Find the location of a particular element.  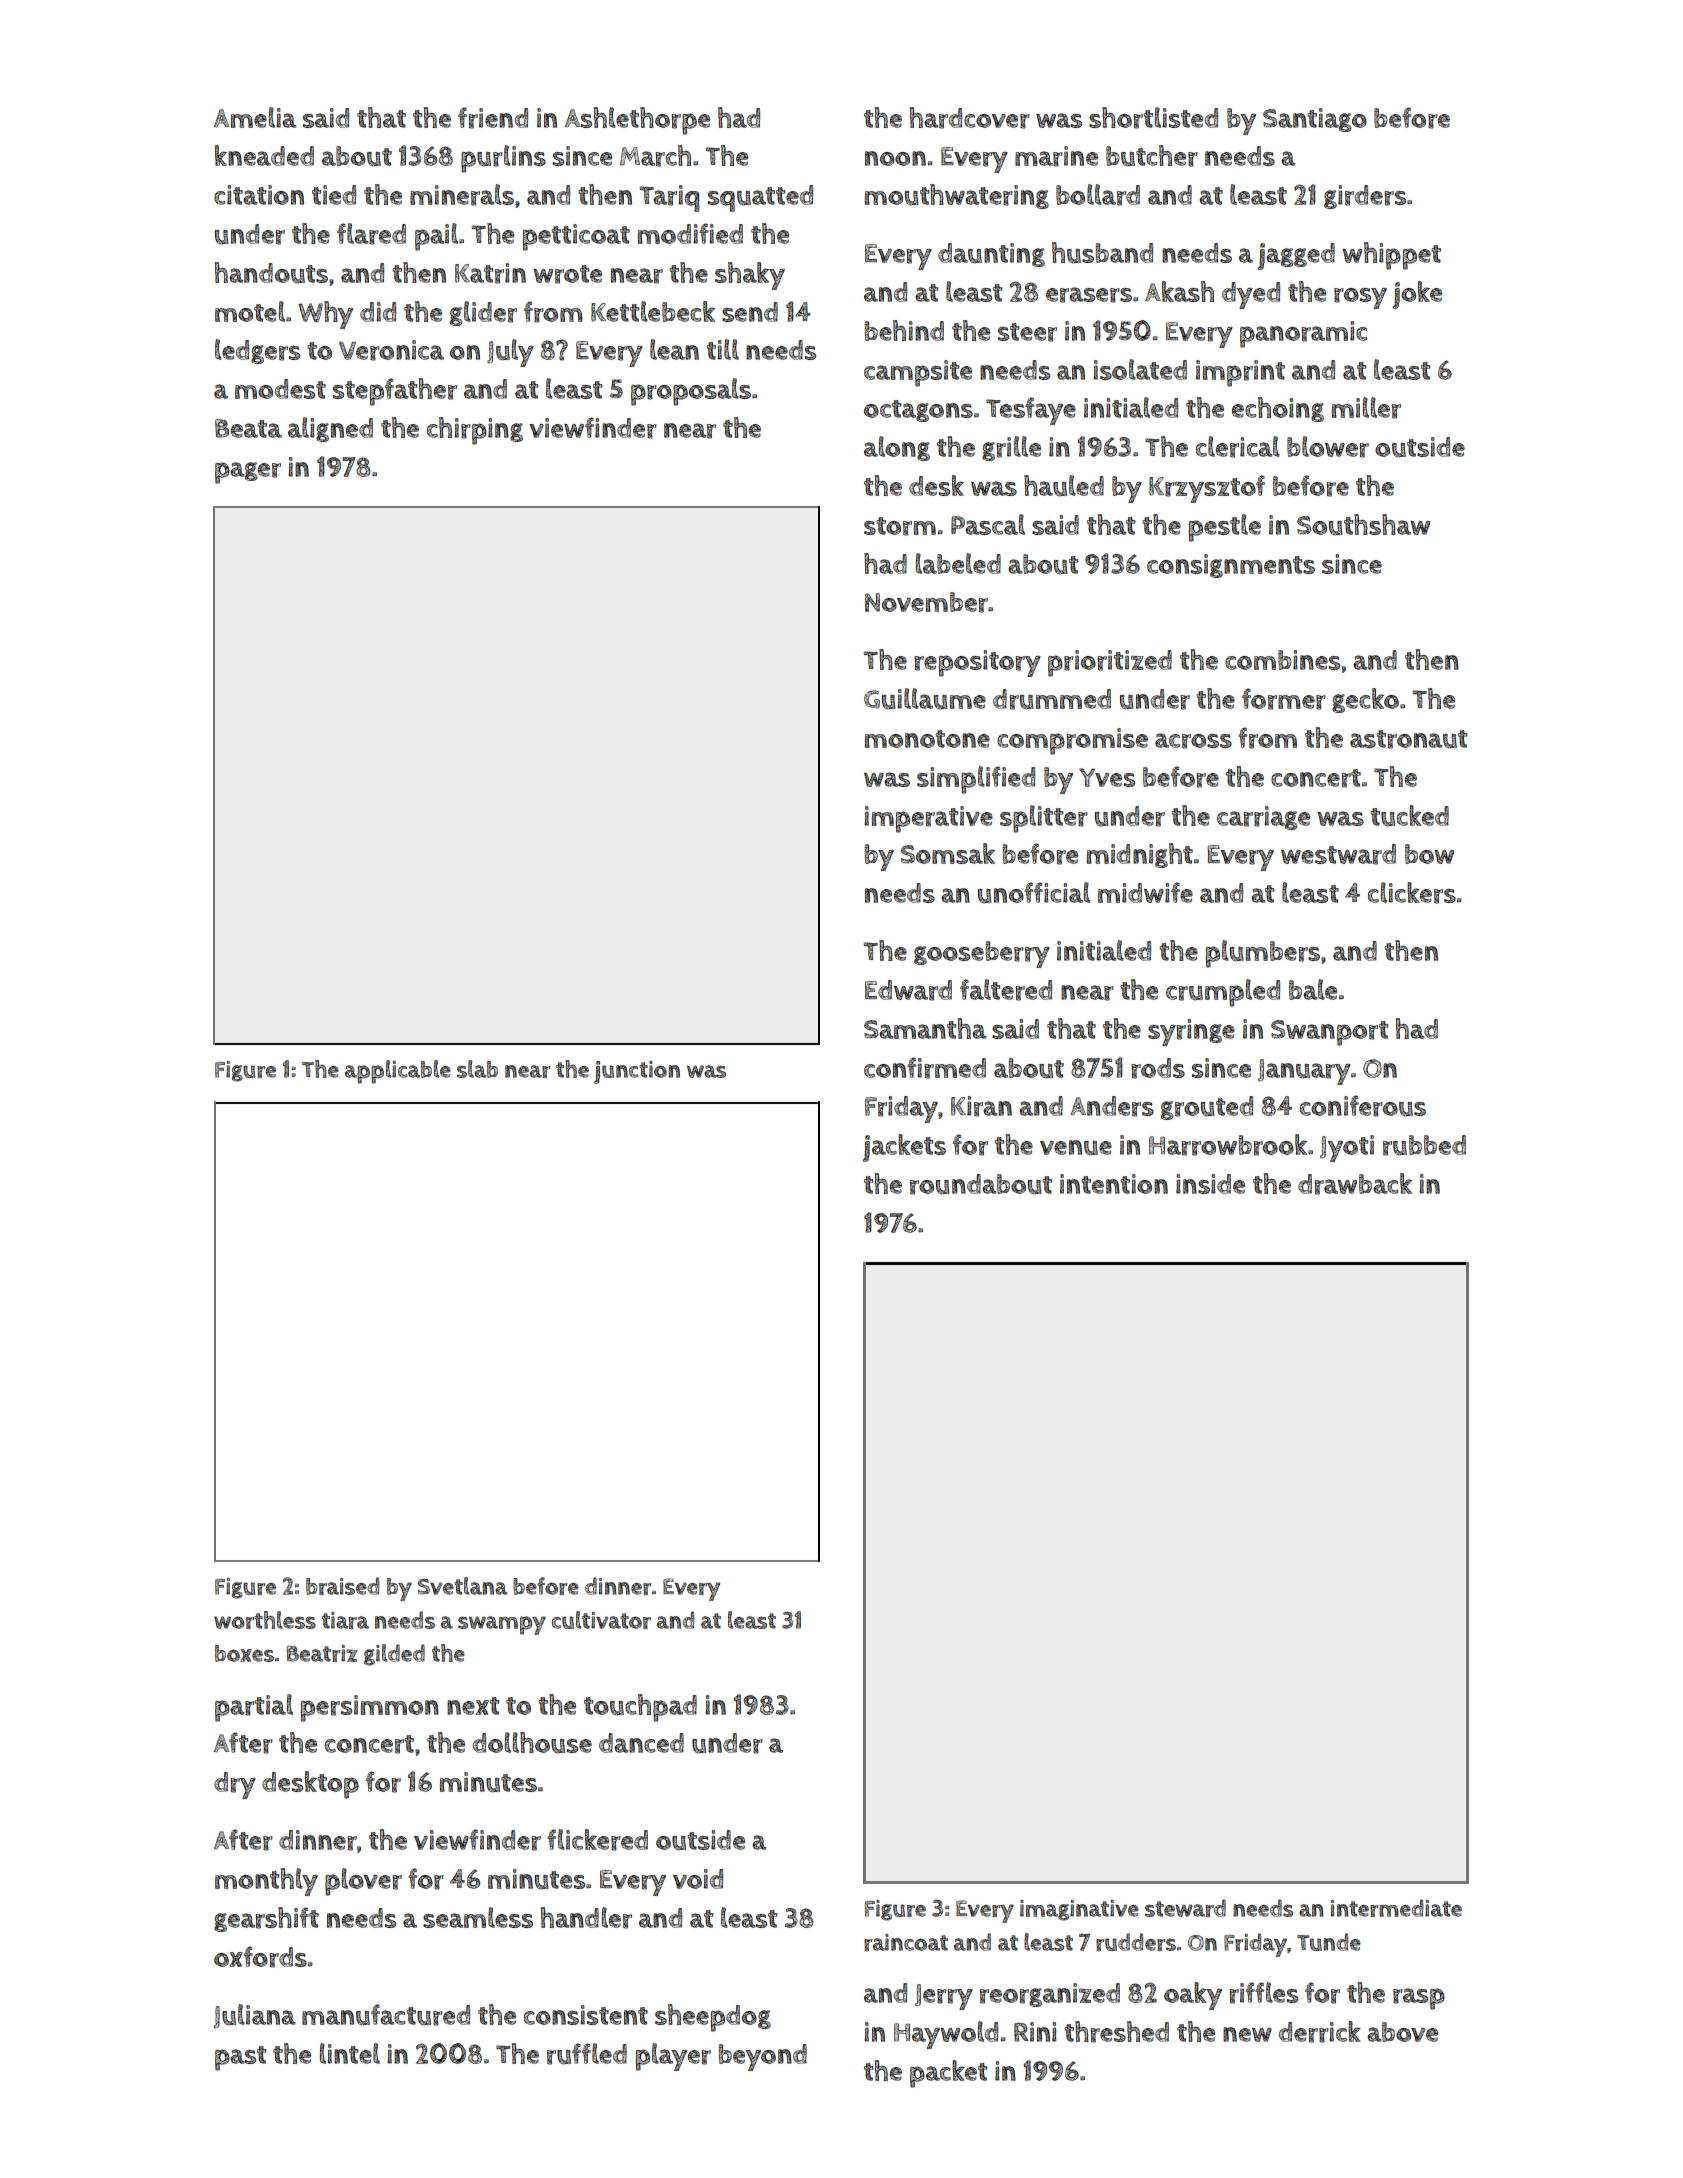

touchpad is located at coordinates (640, 1708).
